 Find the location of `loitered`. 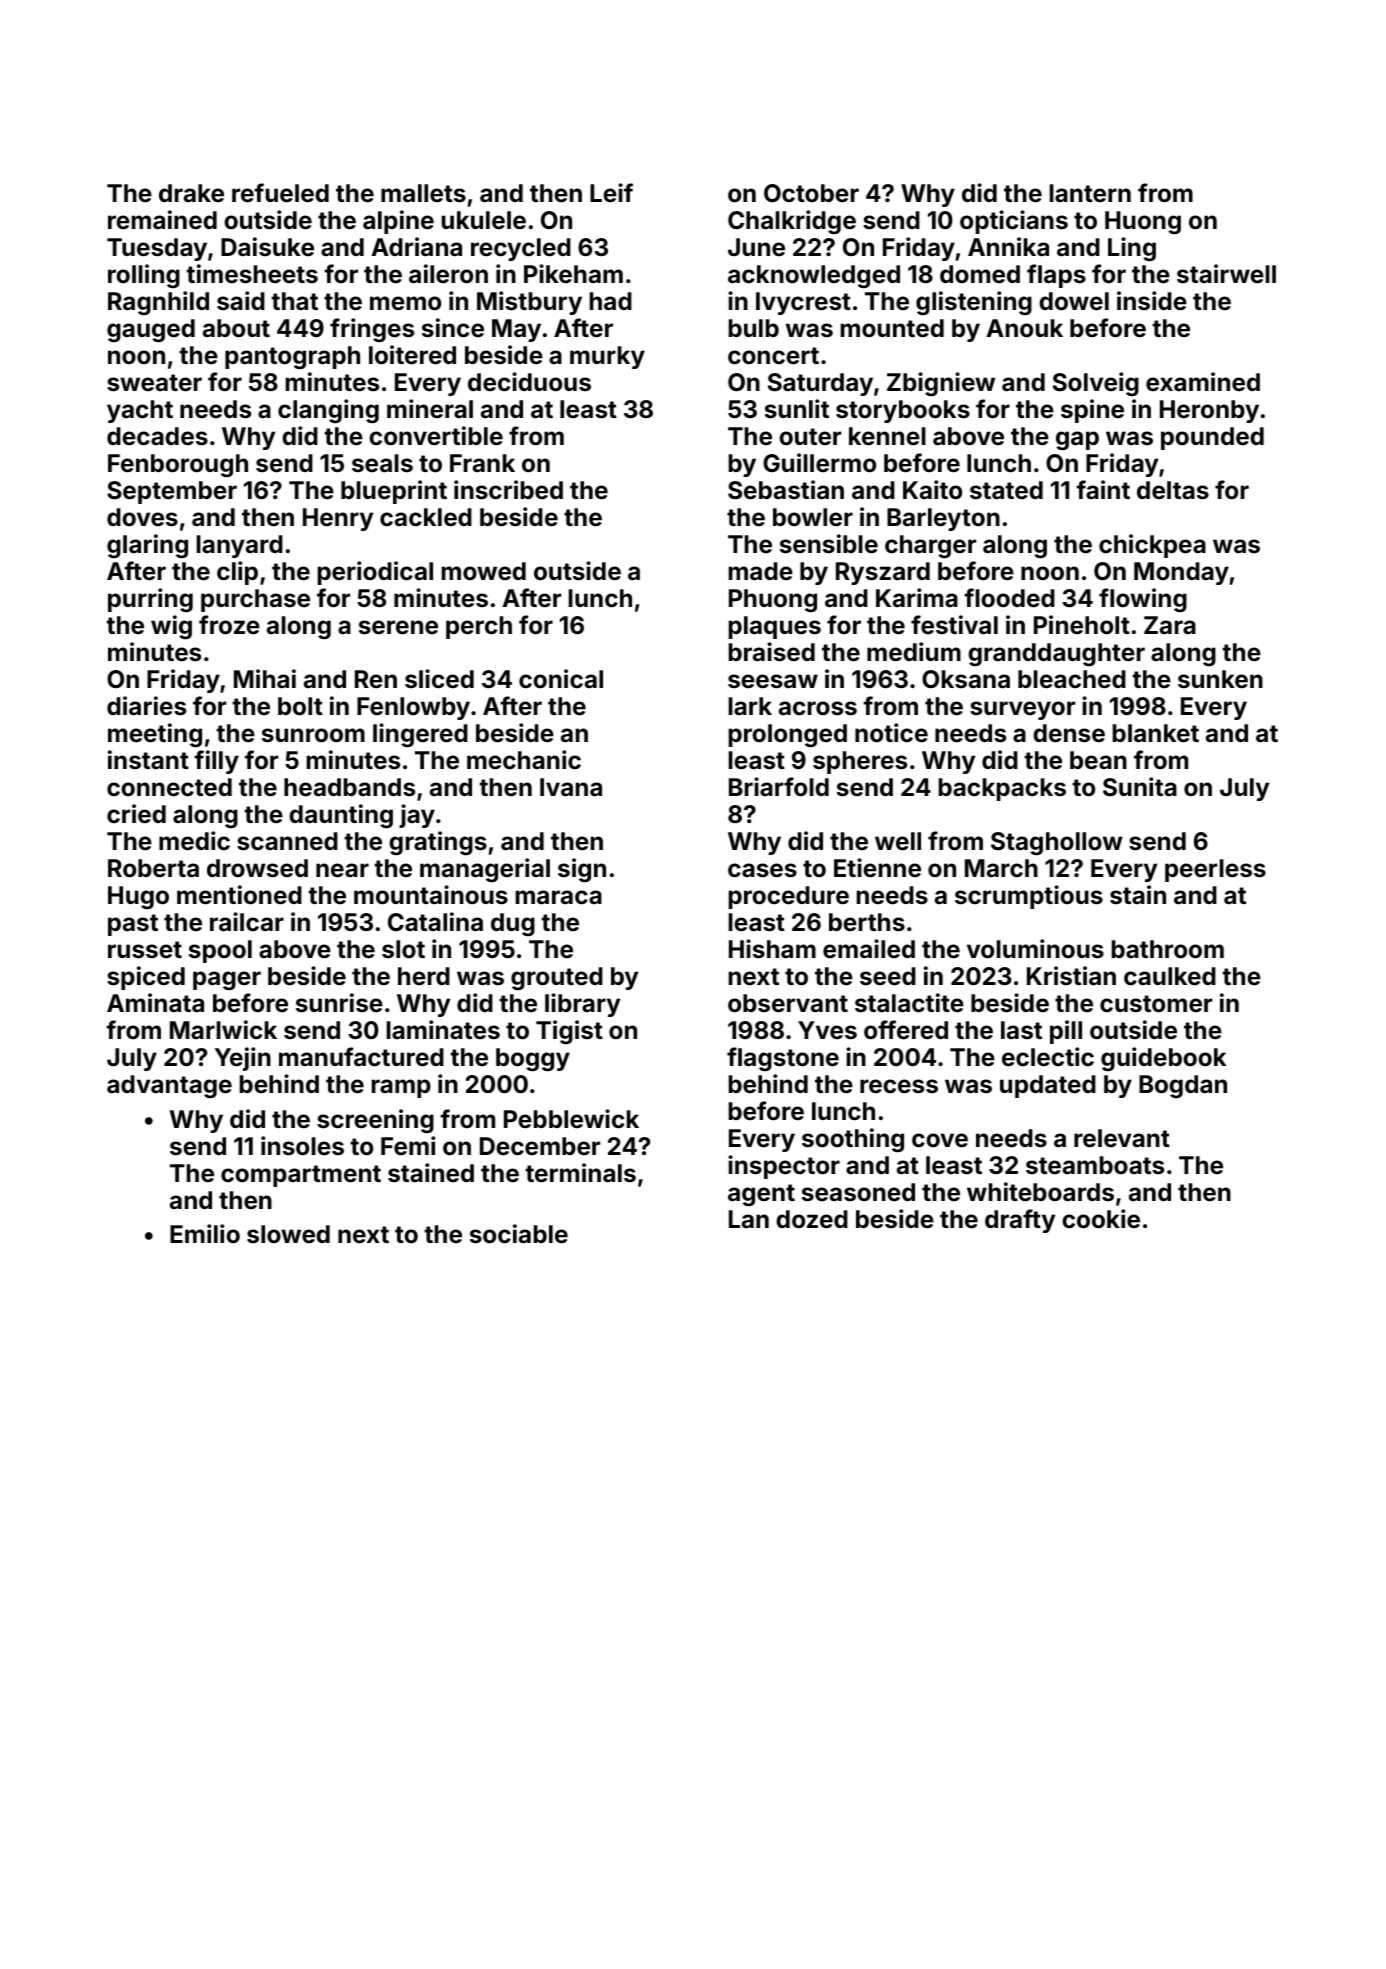

loitered is located at coordinates (412, 355).
